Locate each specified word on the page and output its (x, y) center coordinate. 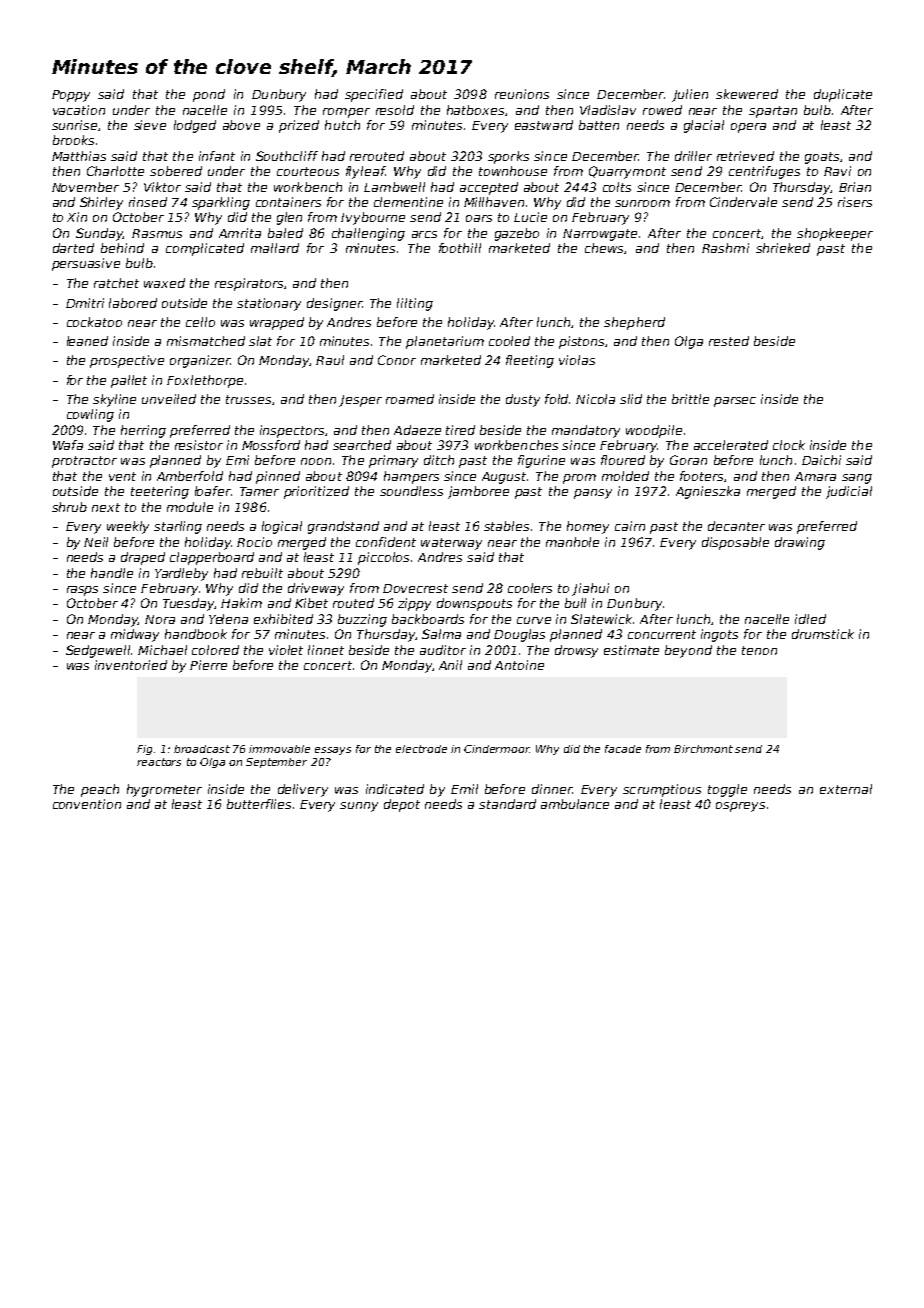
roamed (410, 399)
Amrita (240, 233)
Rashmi (725, 248)
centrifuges (764, 172)
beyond (688, 651)
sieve (150, 125)
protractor (84, 462)
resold (395, 110)
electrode (421, 749)
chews (604, 248)
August (504, 478)
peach (100, 790)
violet (286, 650)
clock (789, 445)
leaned (87, 341)
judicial (849, 492)
